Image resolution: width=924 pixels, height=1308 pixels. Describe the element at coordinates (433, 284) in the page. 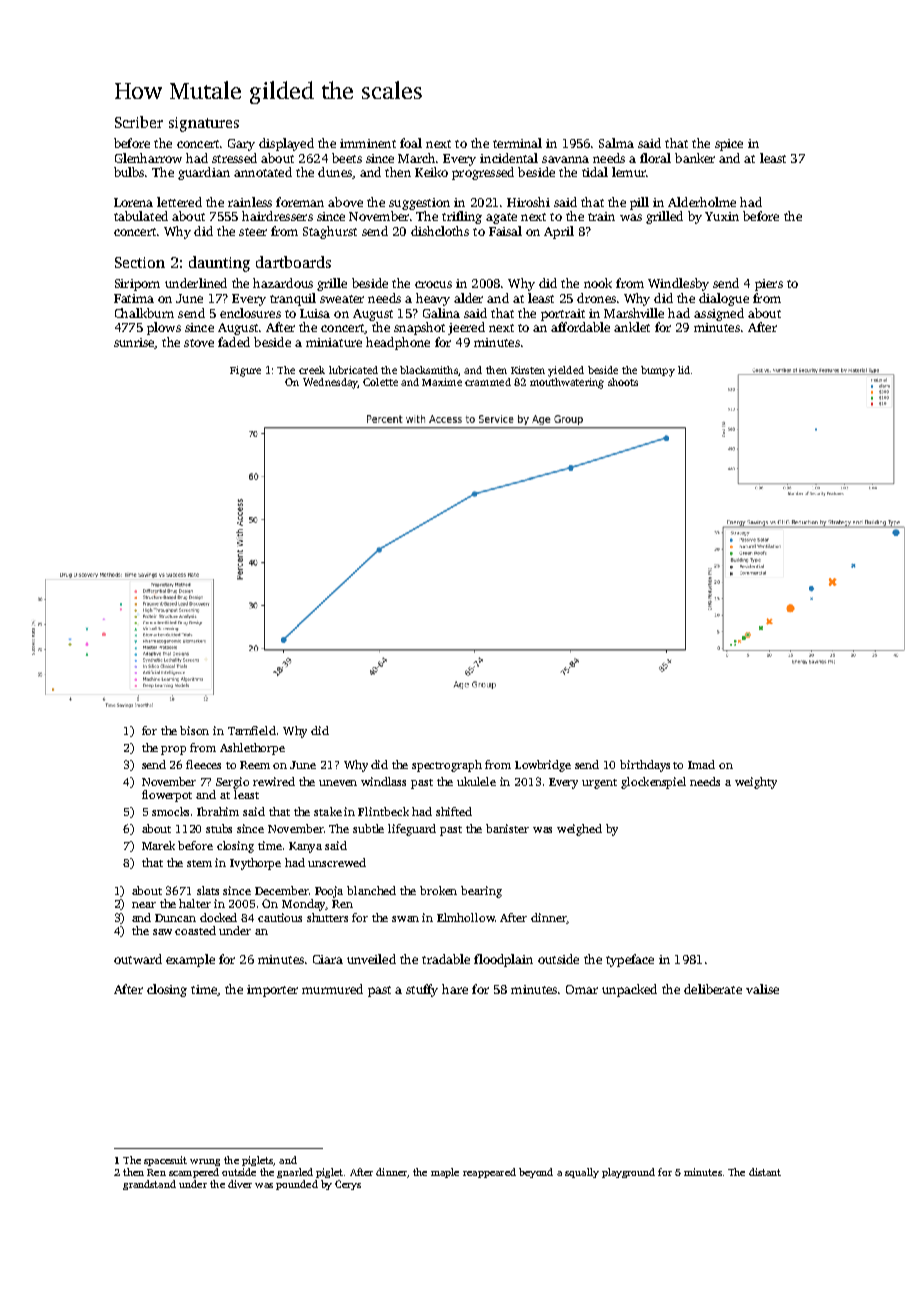

I see `crocus` at that location.
